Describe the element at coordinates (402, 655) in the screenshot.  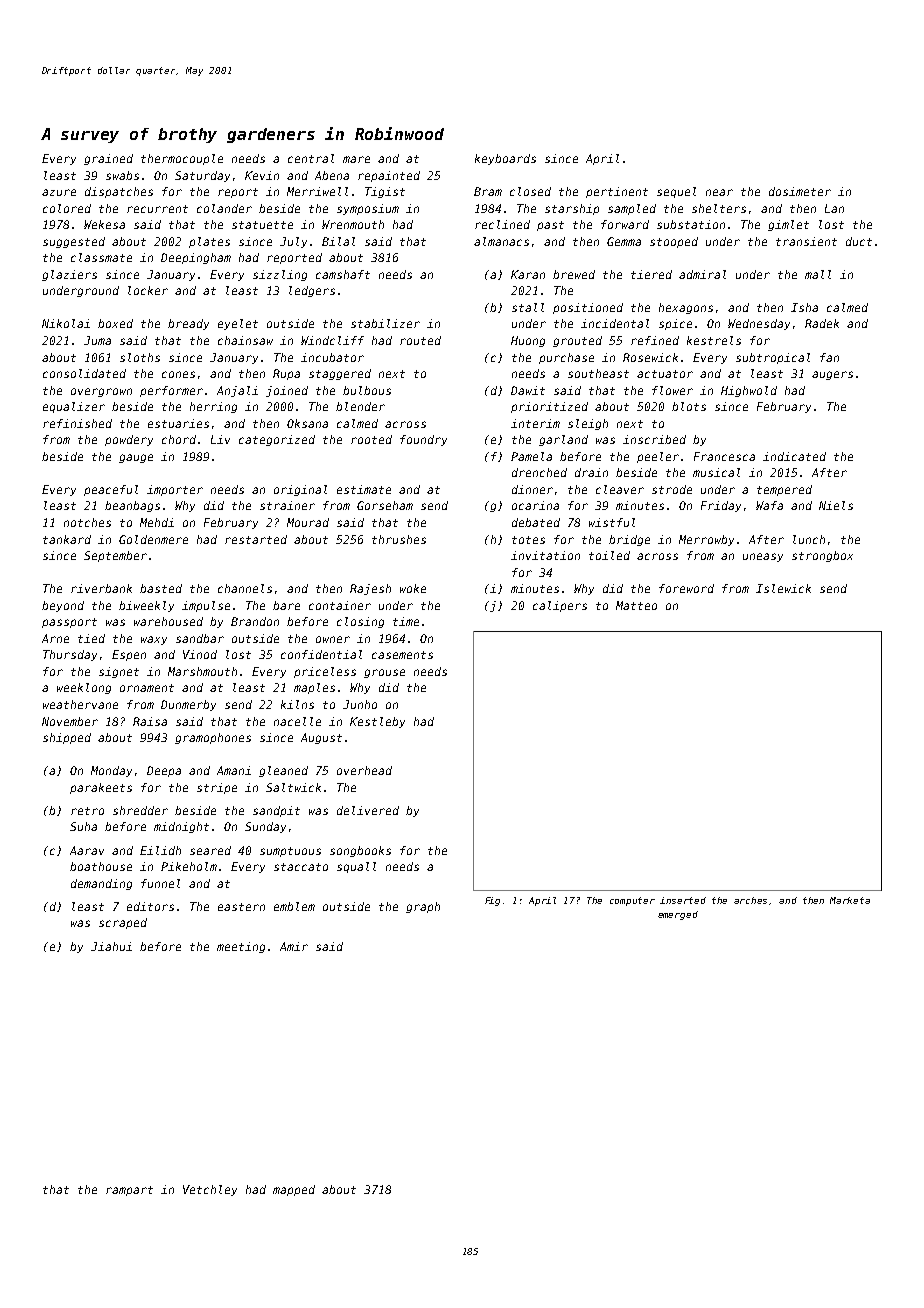
I see `casements` at that location.
